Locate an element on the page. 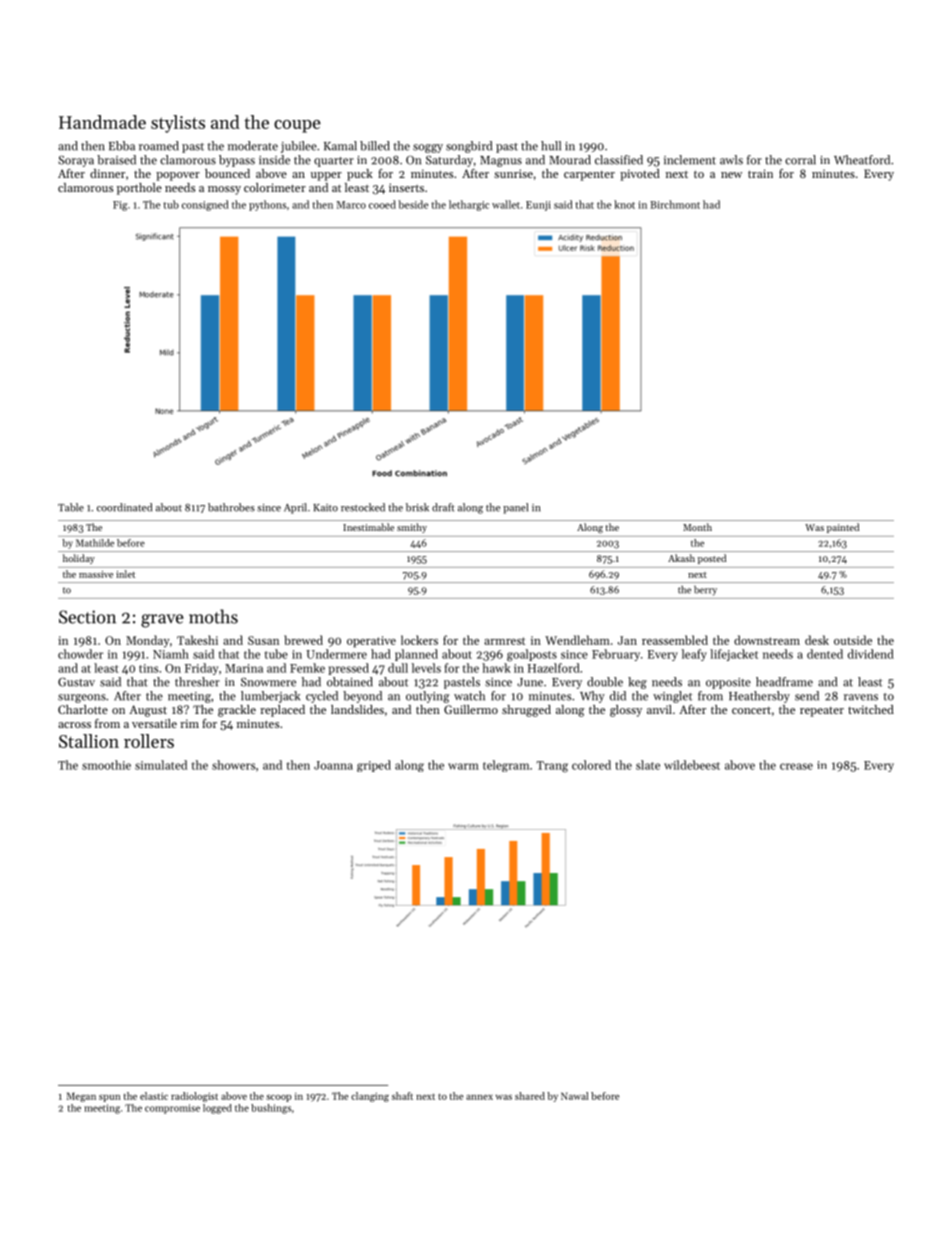 This document has height=1233, width=952. Megan is located at coordinates (81, 1097).
